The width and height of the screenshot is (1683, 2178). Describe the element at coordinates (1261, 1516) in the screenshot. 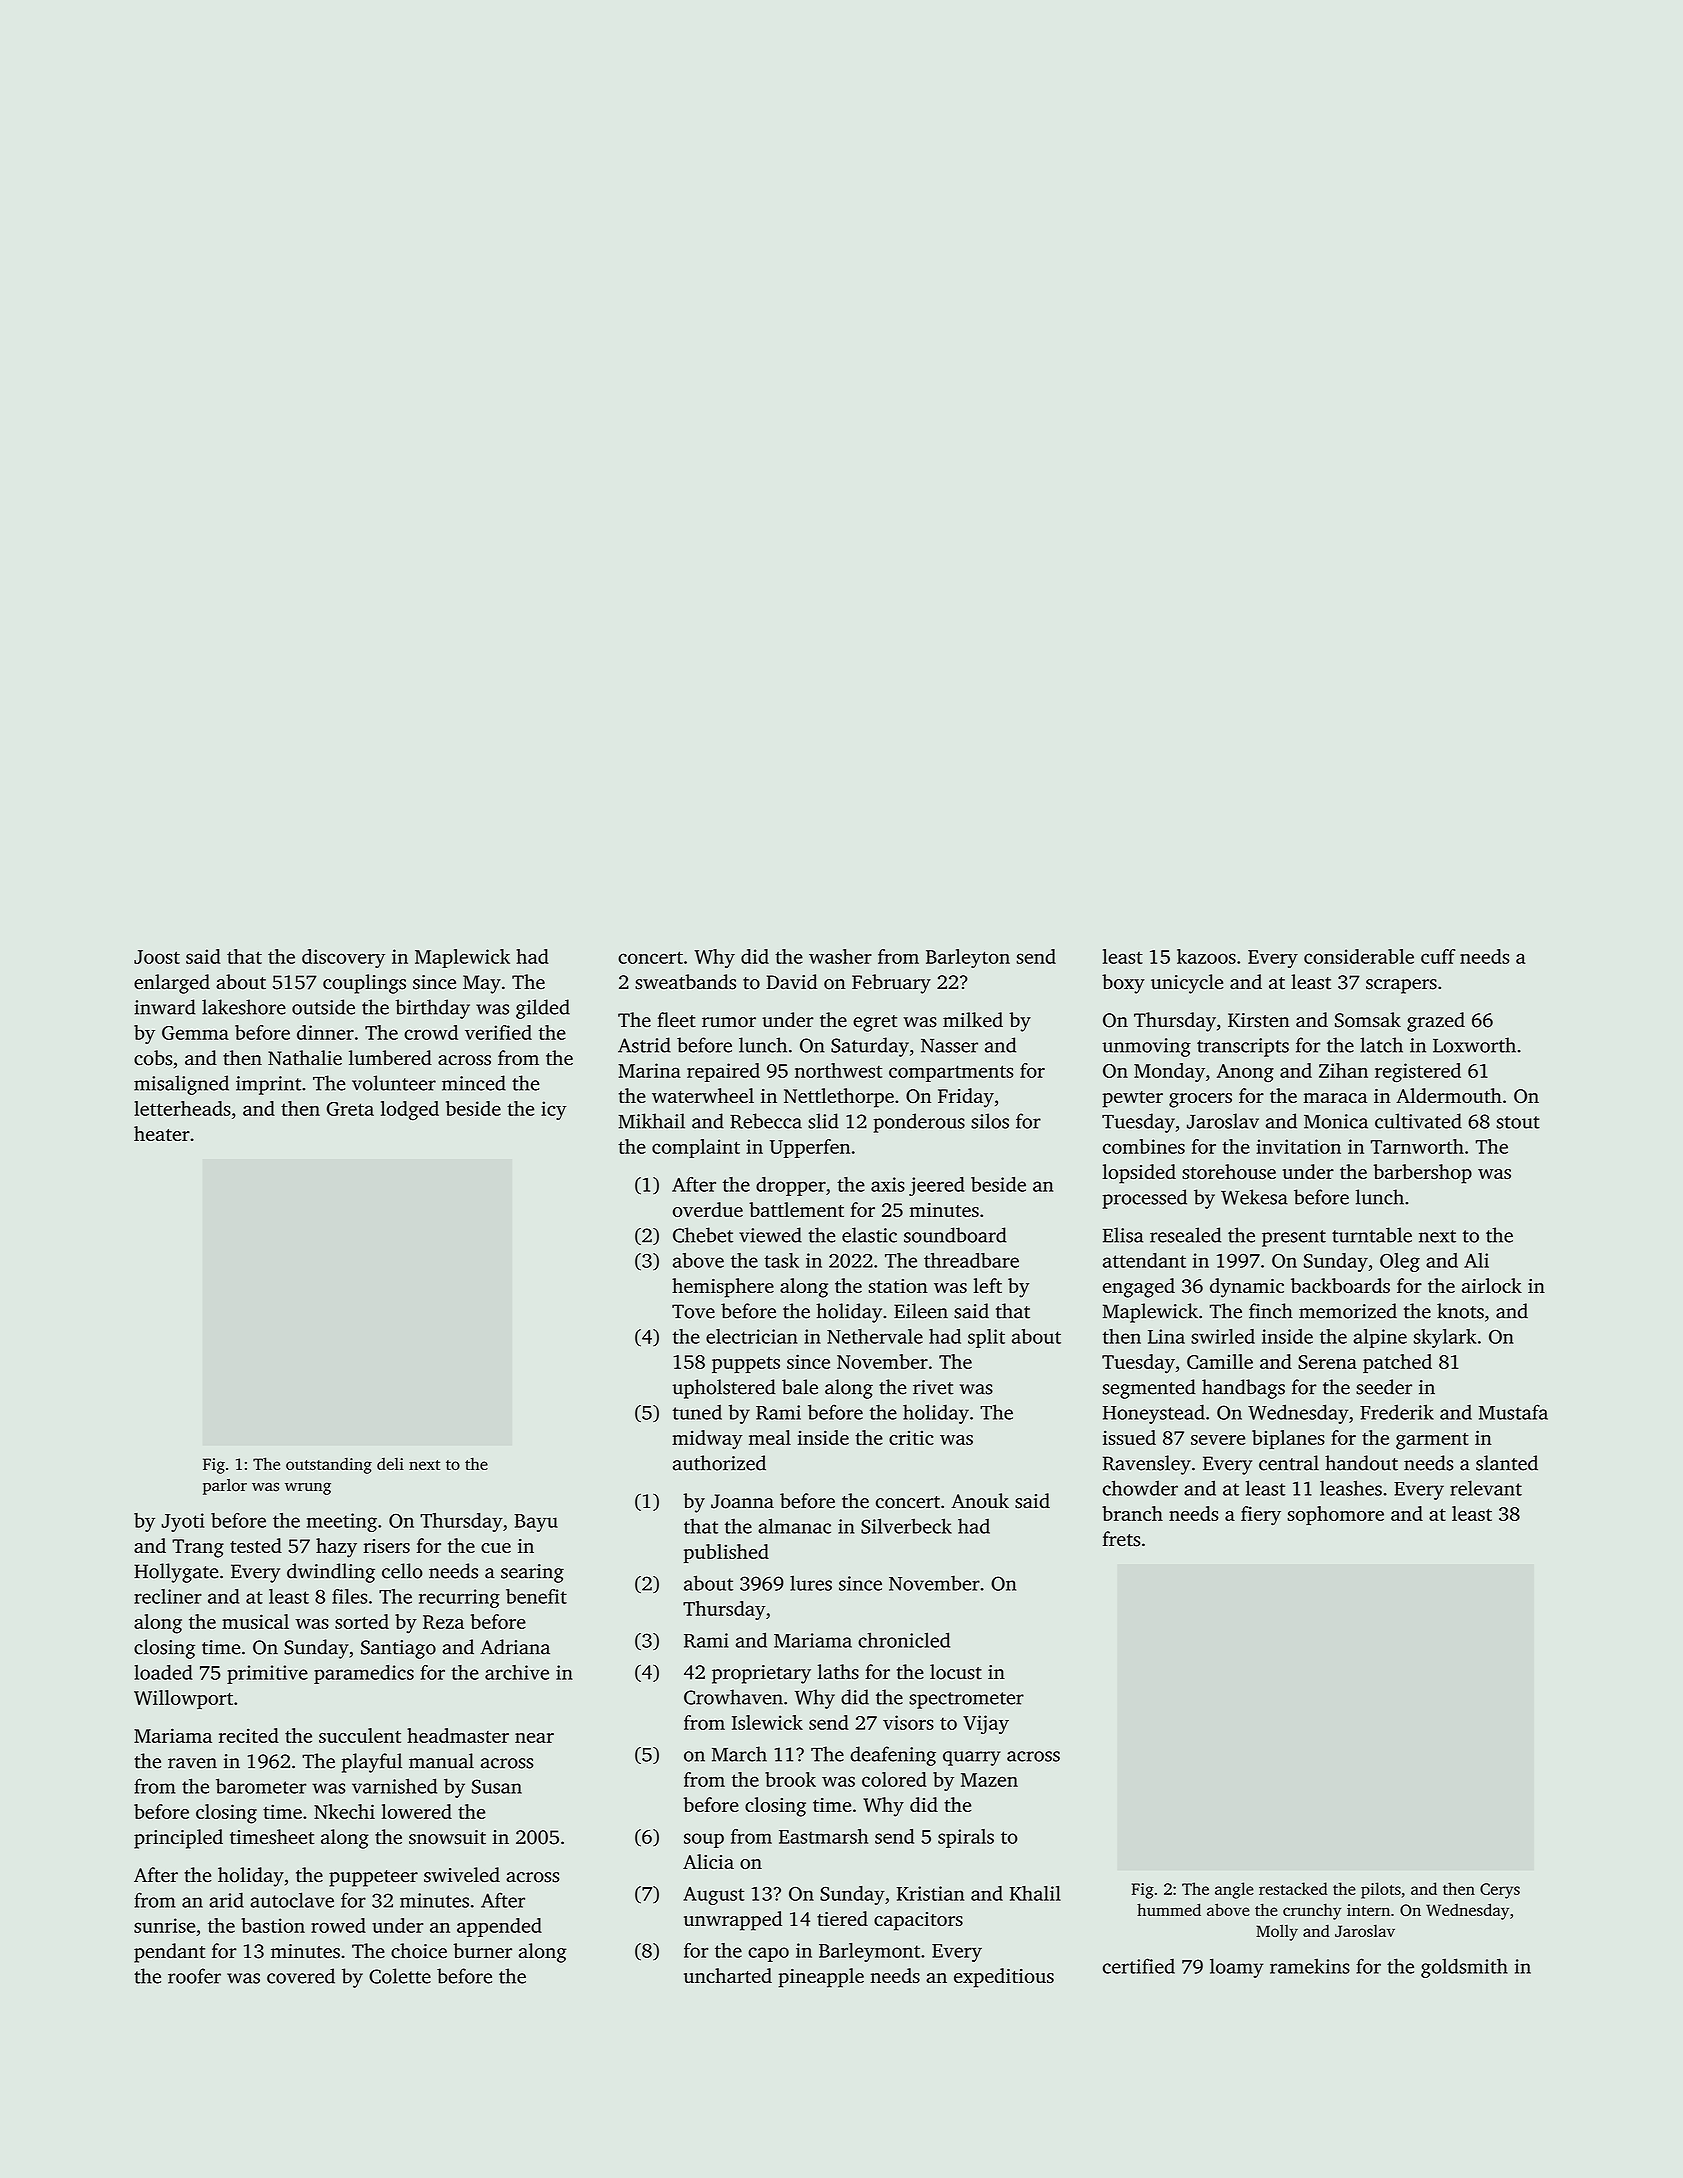

I see `fiery` at that location.
